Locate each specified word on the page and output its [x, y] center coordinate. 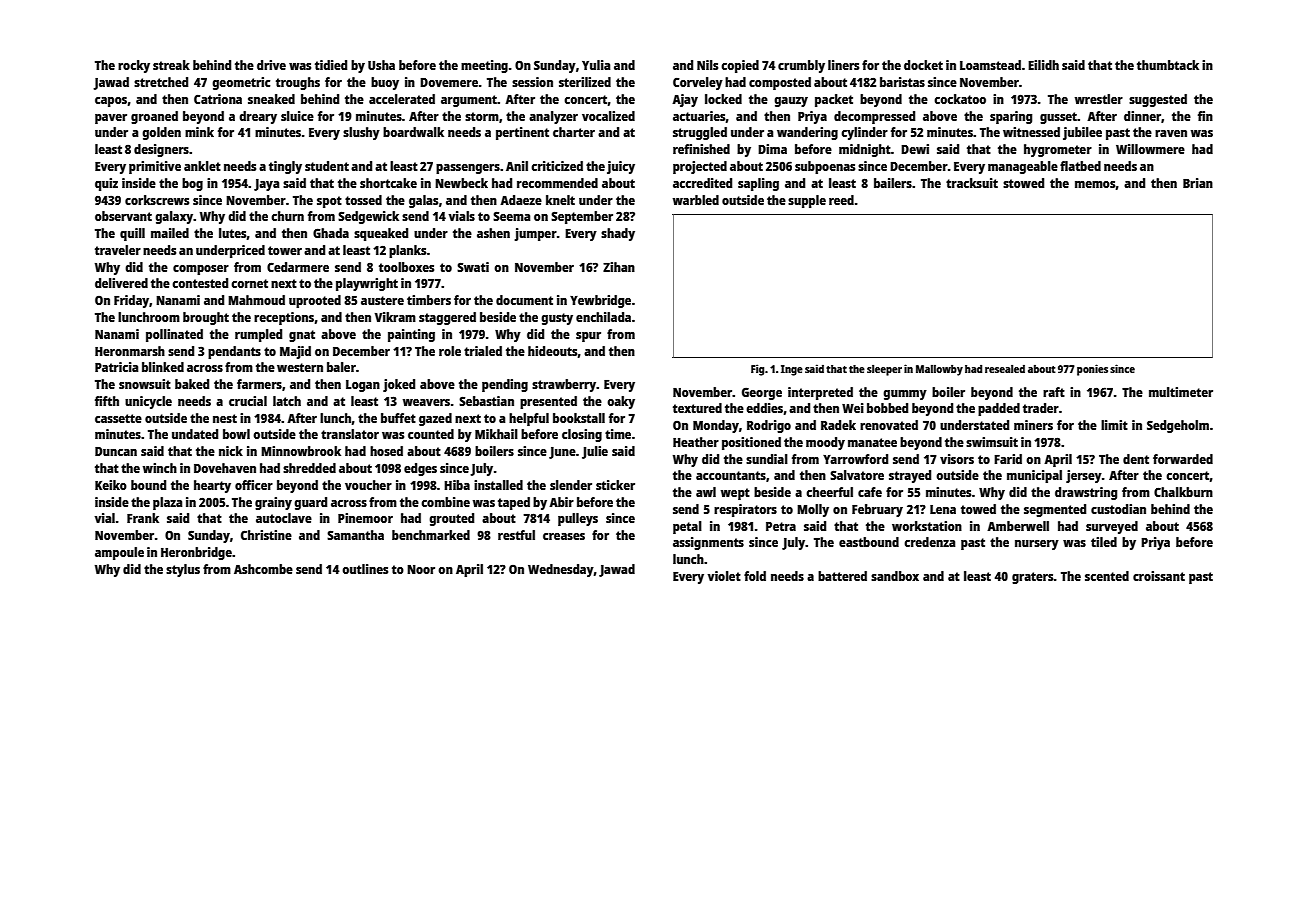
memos [1095, 184]
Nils [707, 65]
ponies [1092, 370]
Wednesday [561, 570]
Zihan [619, 267]
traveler [118, 250]
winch [160, 468]
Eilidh [1043, 65]
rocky [134, 66]
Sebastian [486, 401]
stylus [183, 570]
